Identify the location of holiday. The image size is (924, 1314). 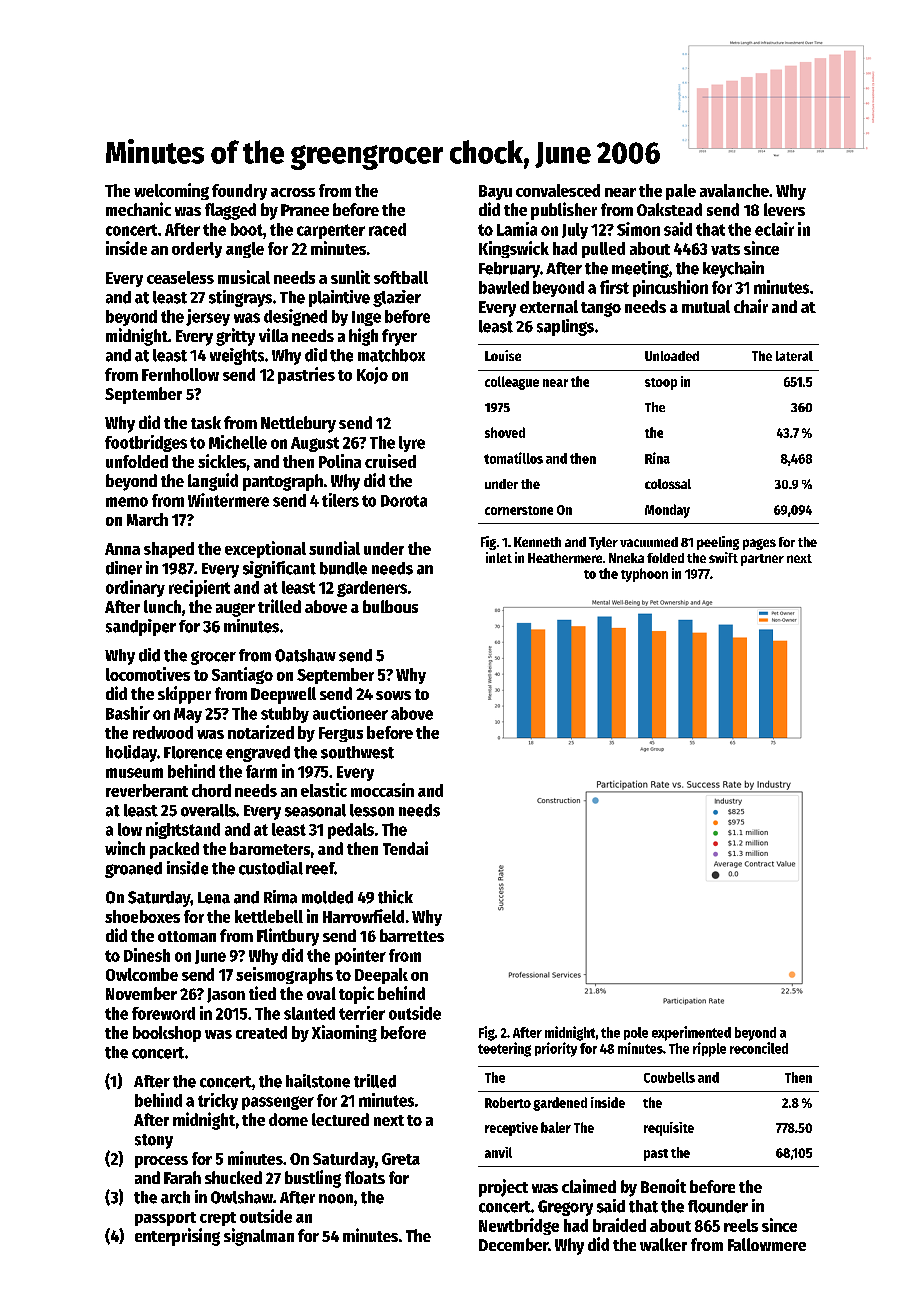
(131, 753).
